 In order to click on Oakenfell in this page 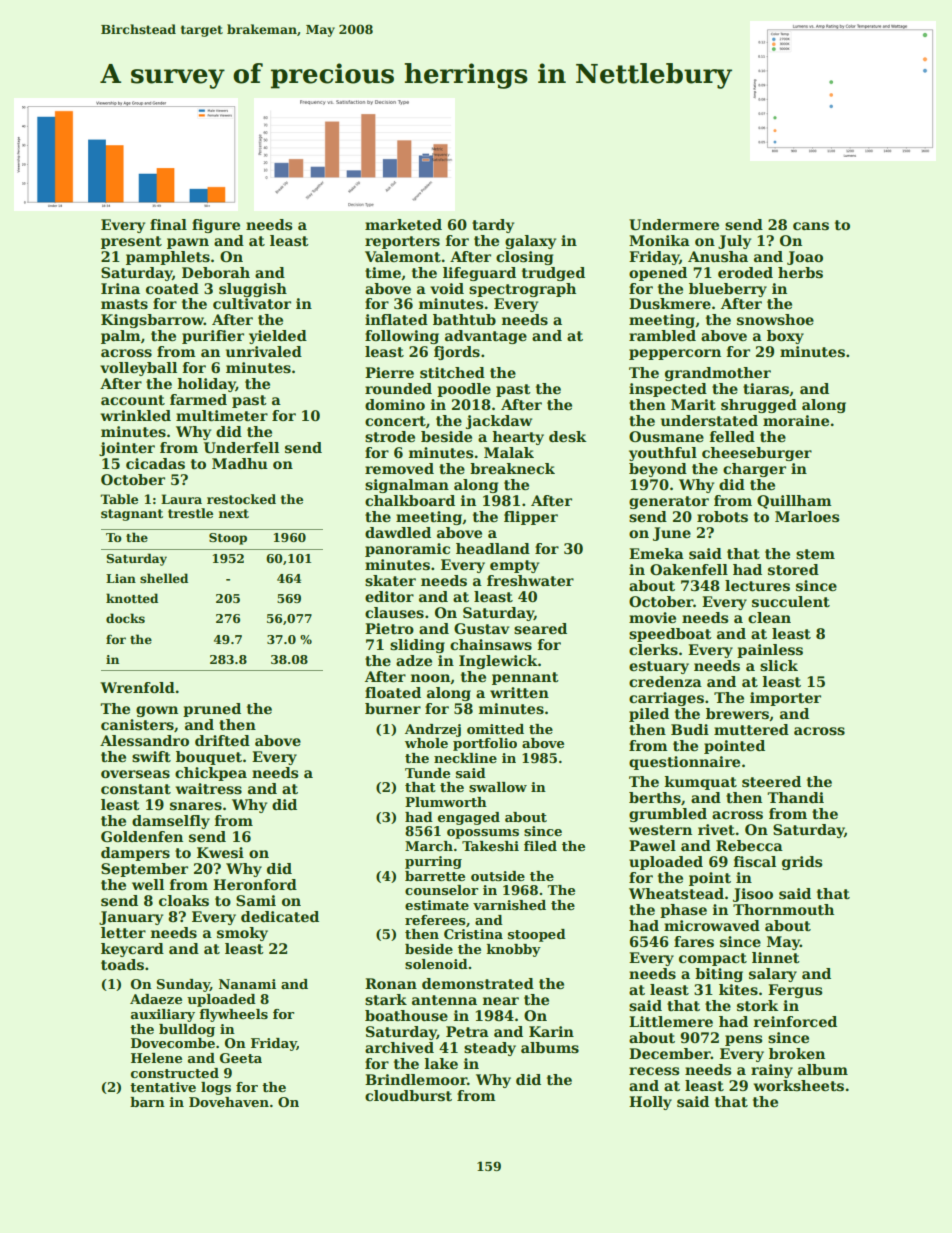, I will do `click(689, 569)`.
